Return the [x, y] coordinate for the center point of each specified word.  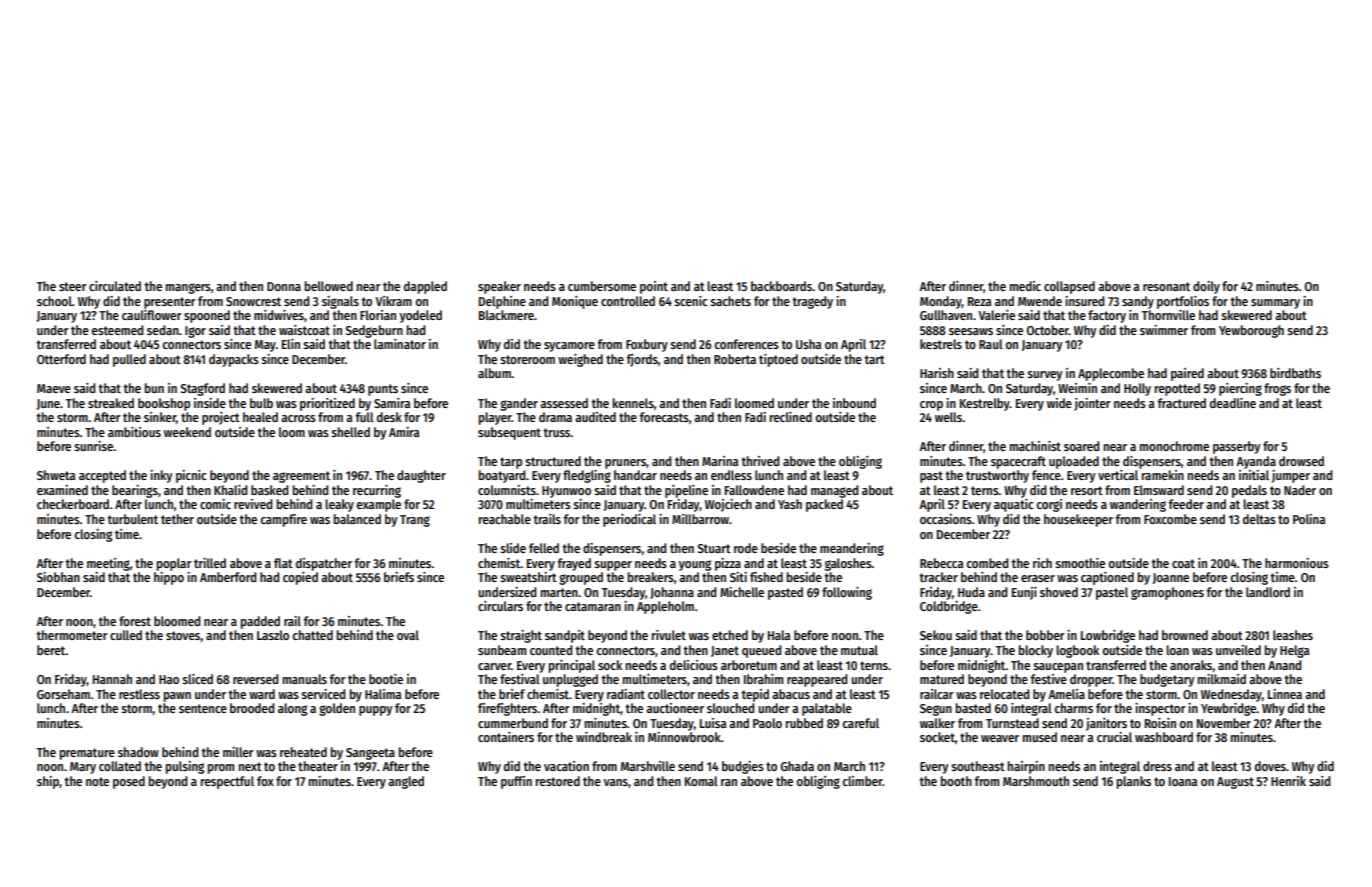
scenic [691, 301]
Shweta [56, 475]
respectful [227, 782]
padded [260, 622]
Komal [701, 781]
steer [73, 286]
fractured [1181, 403]
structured [553, 461]
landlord [1268, 592]
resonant [1166, 286]
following [847, 593]
